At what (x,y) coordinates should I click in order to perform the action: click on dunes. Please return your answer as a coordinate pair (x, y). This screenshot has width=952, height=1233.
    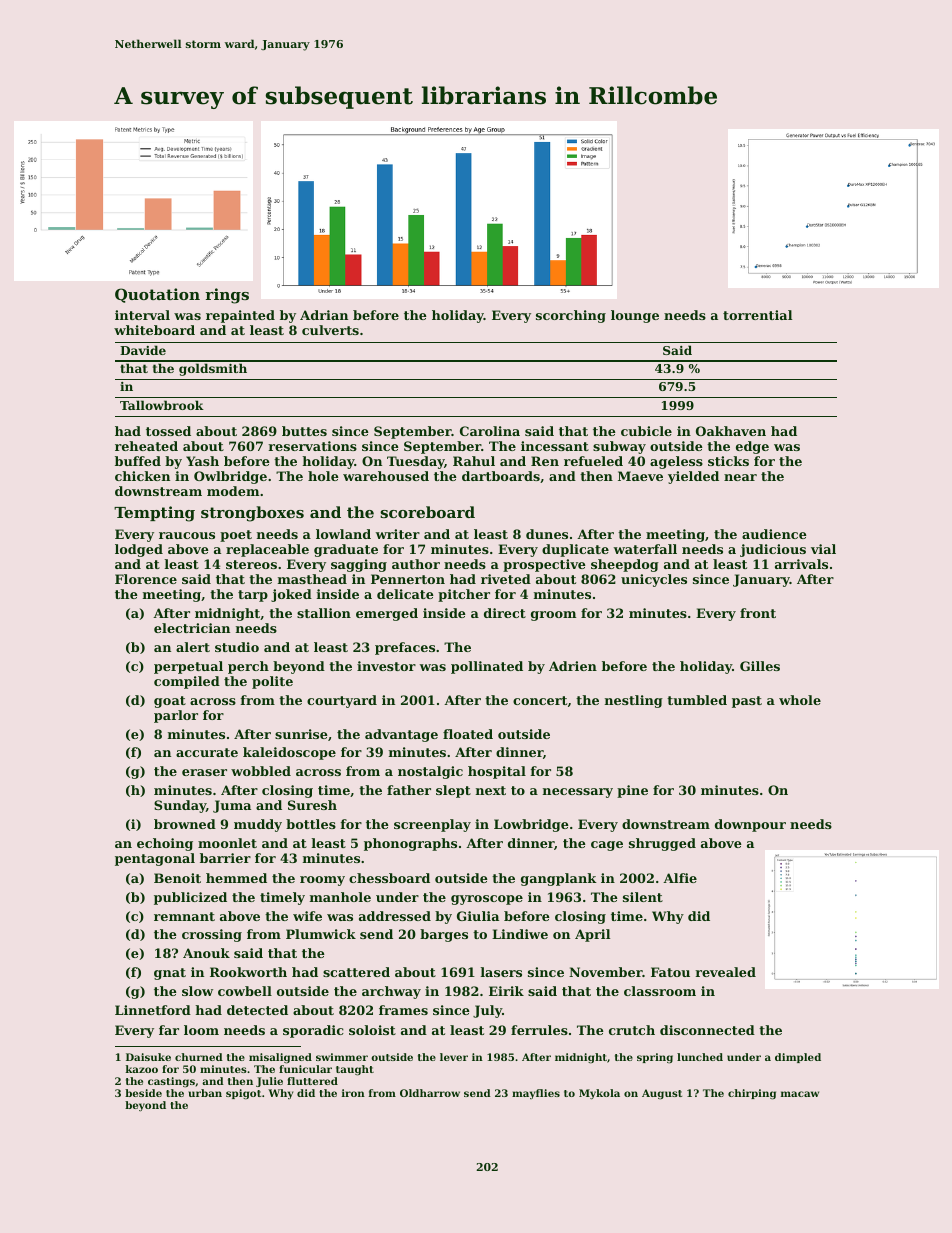
    Looking at the image, I should click on (547, 534).
